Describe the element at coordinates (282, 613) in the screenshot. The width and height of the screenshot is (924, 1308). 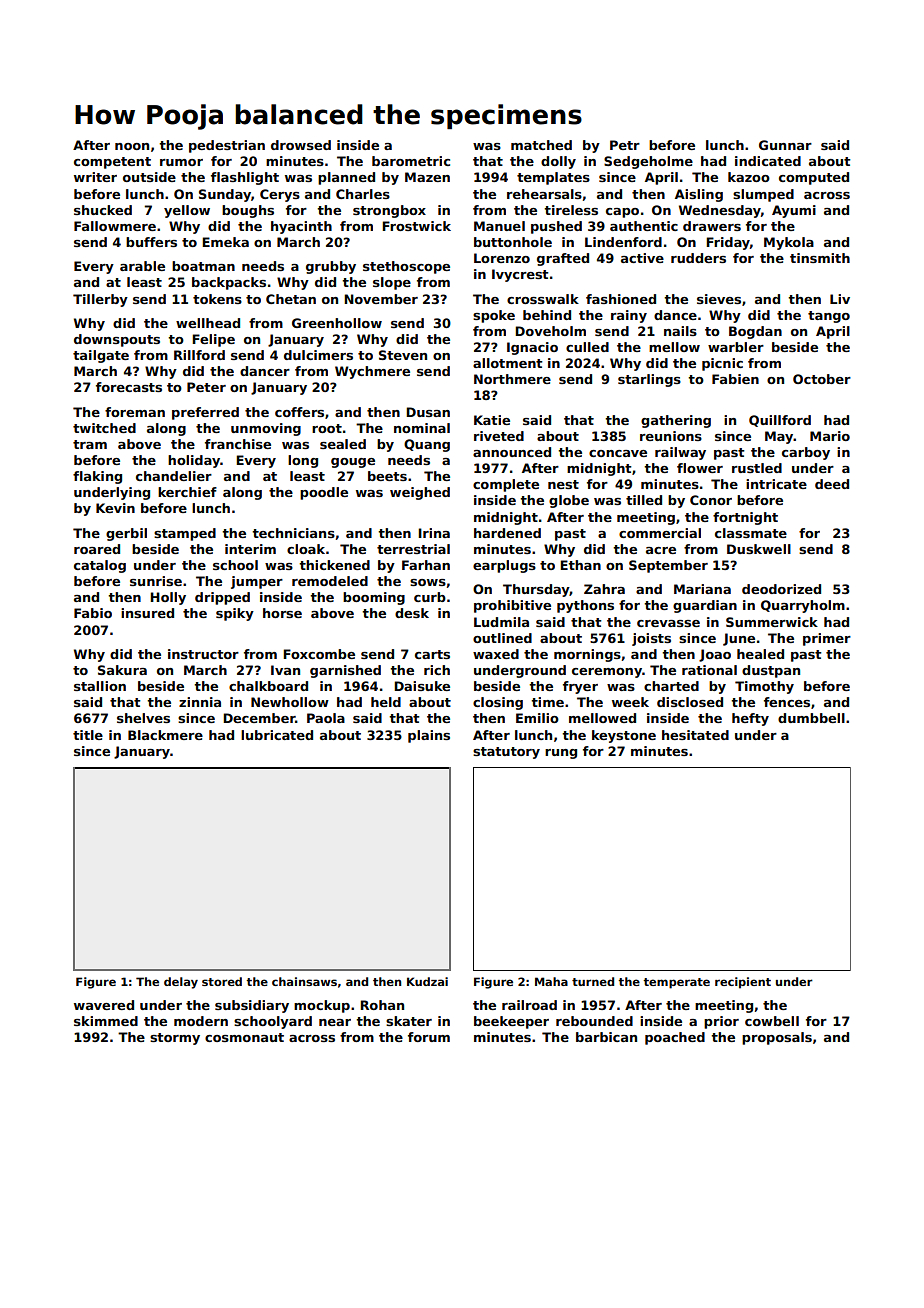
I see `horse` at that location.
